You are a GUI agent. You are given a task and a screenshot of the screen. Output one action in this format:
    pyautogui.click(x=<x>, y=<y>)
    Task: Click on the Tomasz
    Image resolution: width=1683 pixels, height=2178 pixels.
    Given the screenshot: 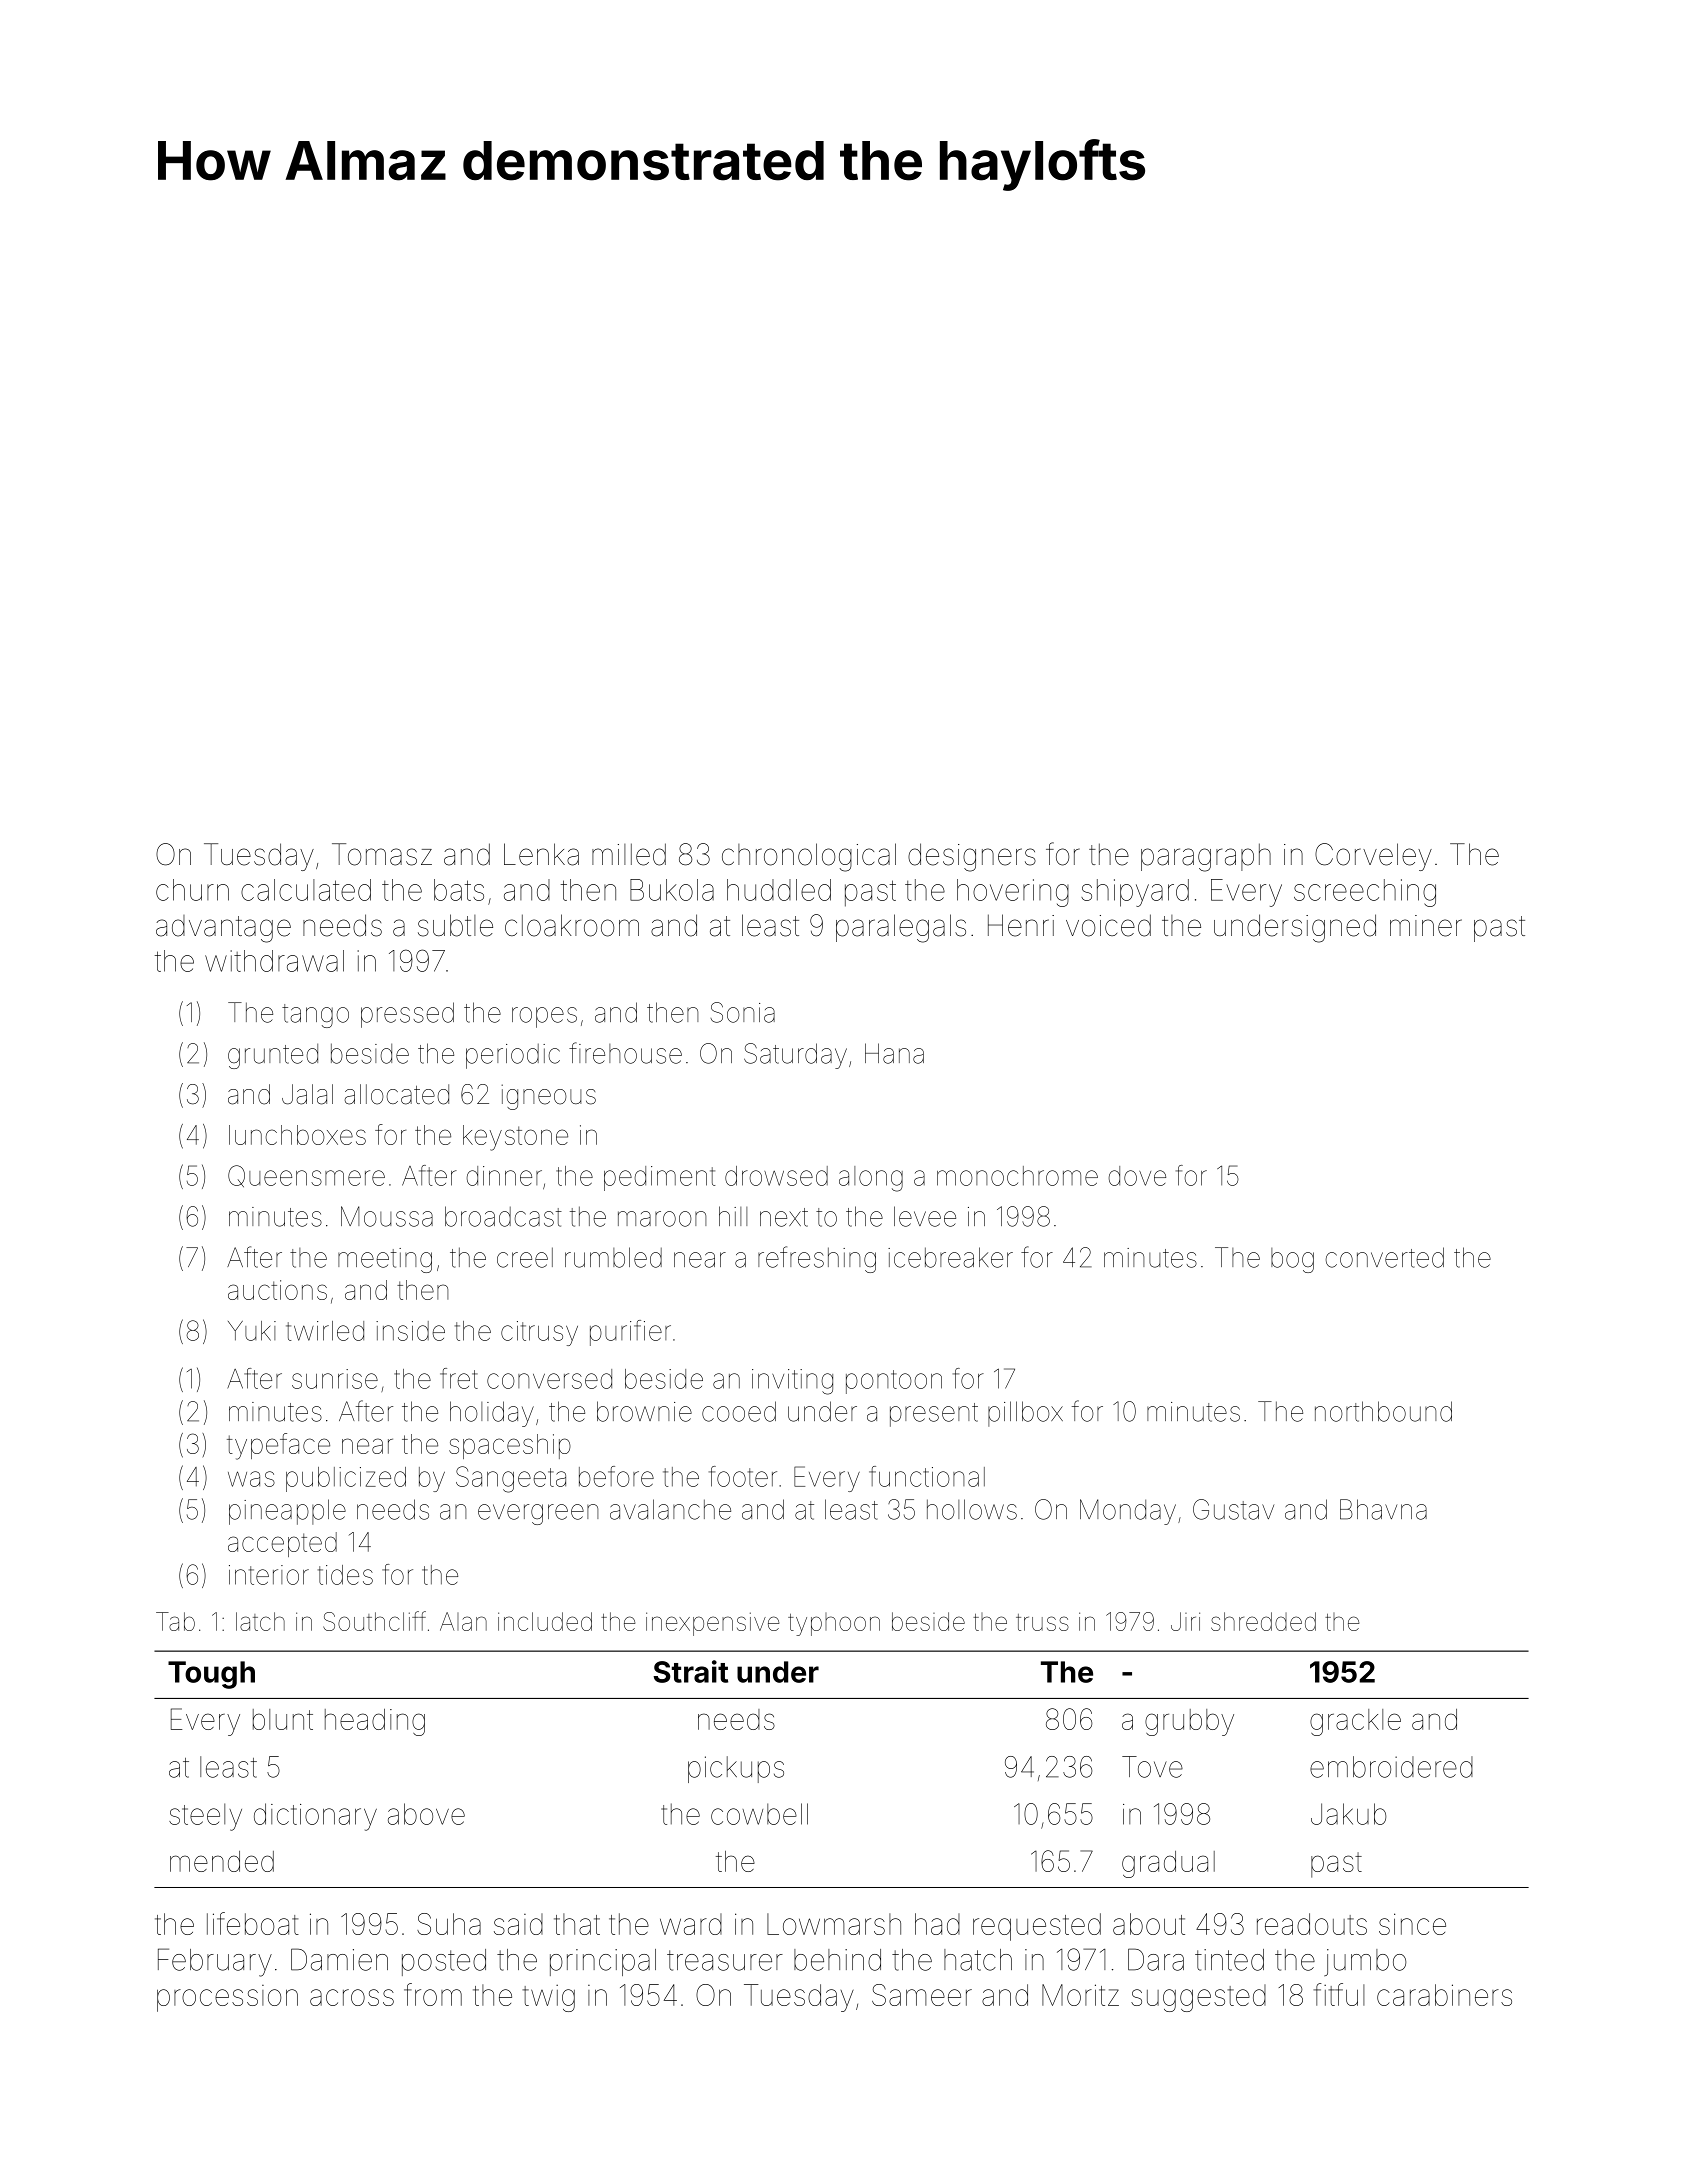 What is the action you would take?
    pyautogui.click(x=382, y=854)
